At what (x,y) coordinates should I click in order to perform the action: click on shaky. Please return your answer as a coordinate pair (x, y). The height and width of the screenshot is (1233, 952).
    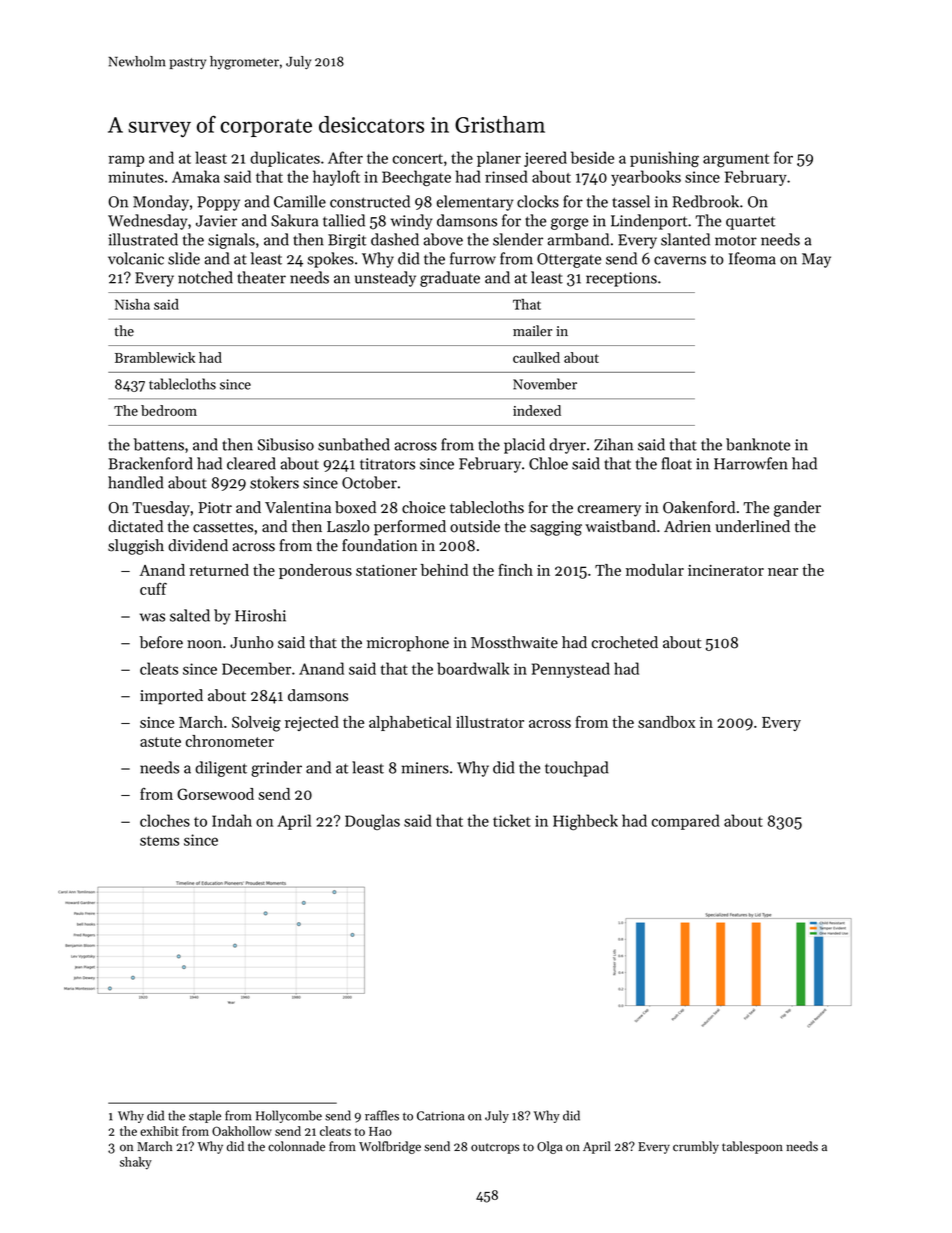
    Looking at the image, I should click on (136, 1163).
